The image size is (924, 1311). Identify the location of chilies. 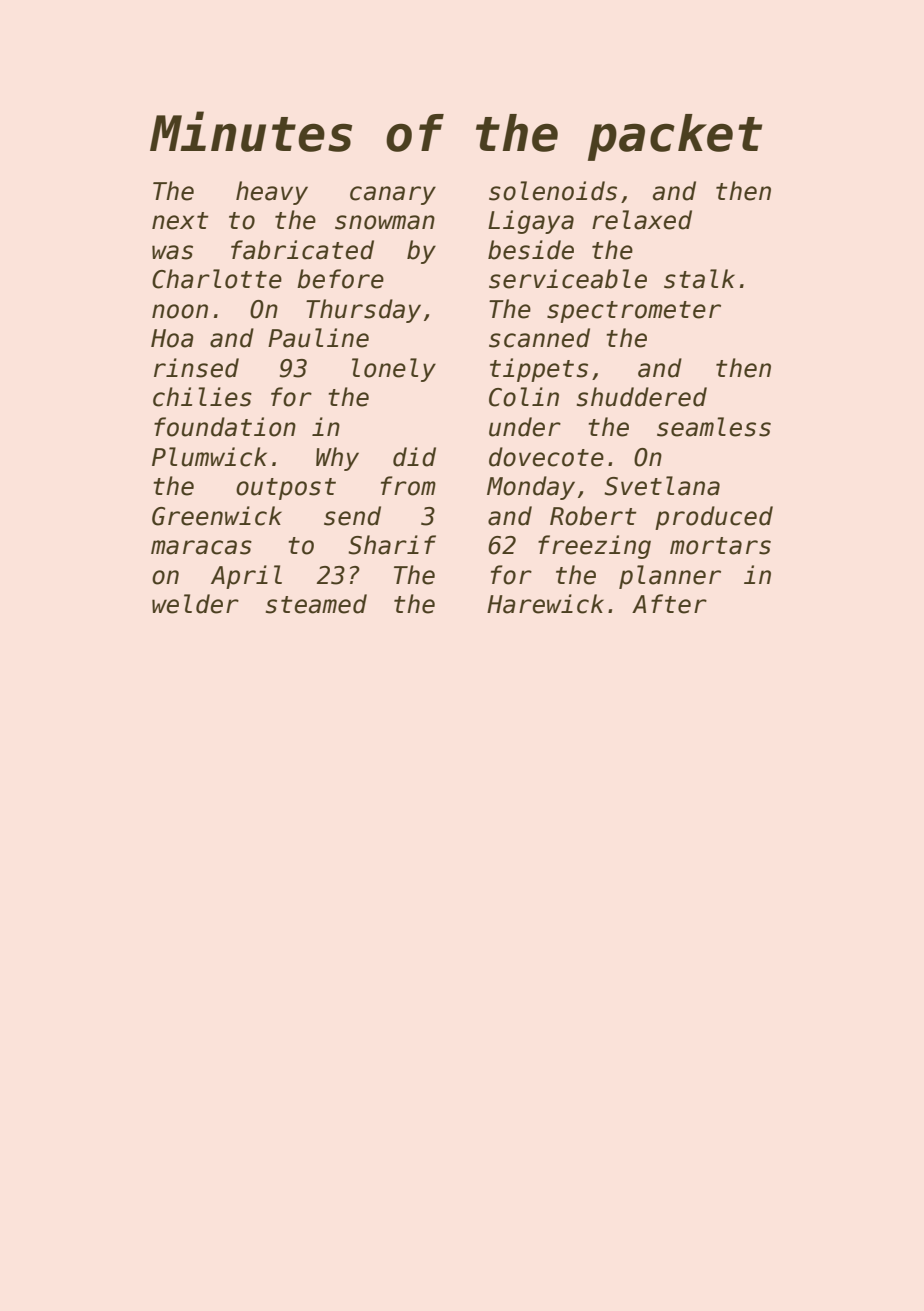
(202, 397).
